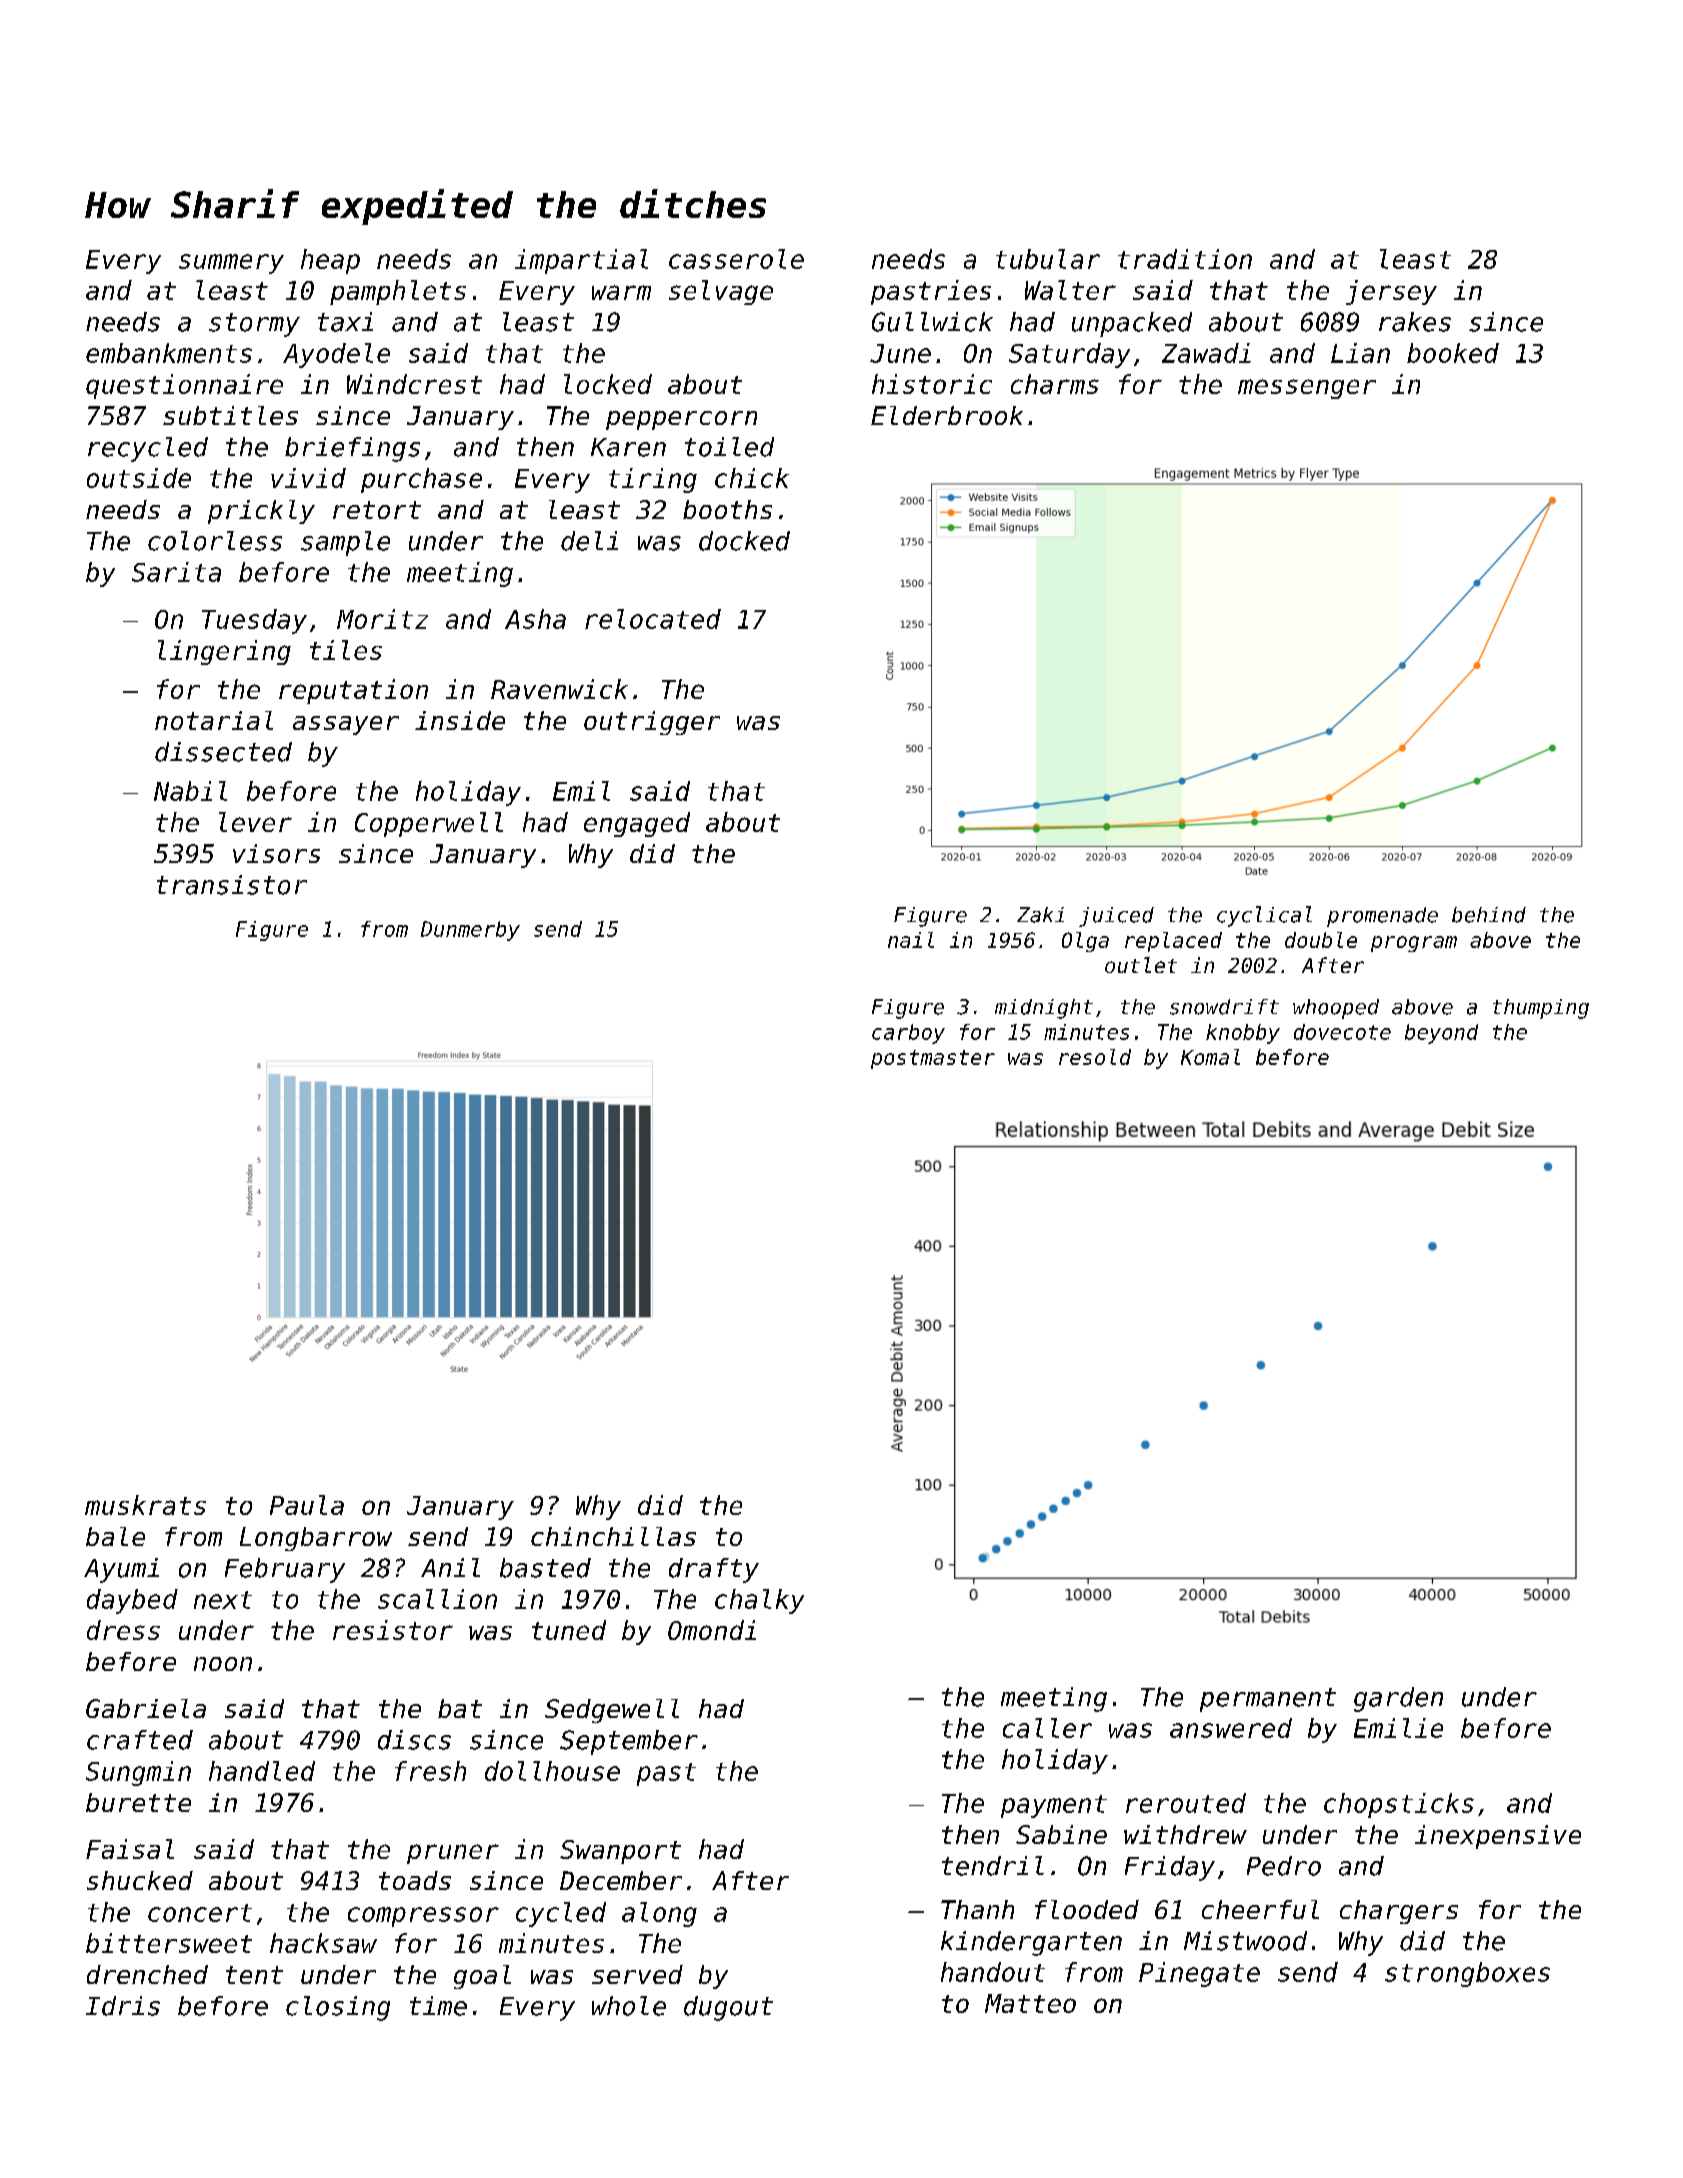  What do you see at coordinates (1268, 1700) in the screenshot?
I see `permanent` at bounding box center [1268, 1700].
